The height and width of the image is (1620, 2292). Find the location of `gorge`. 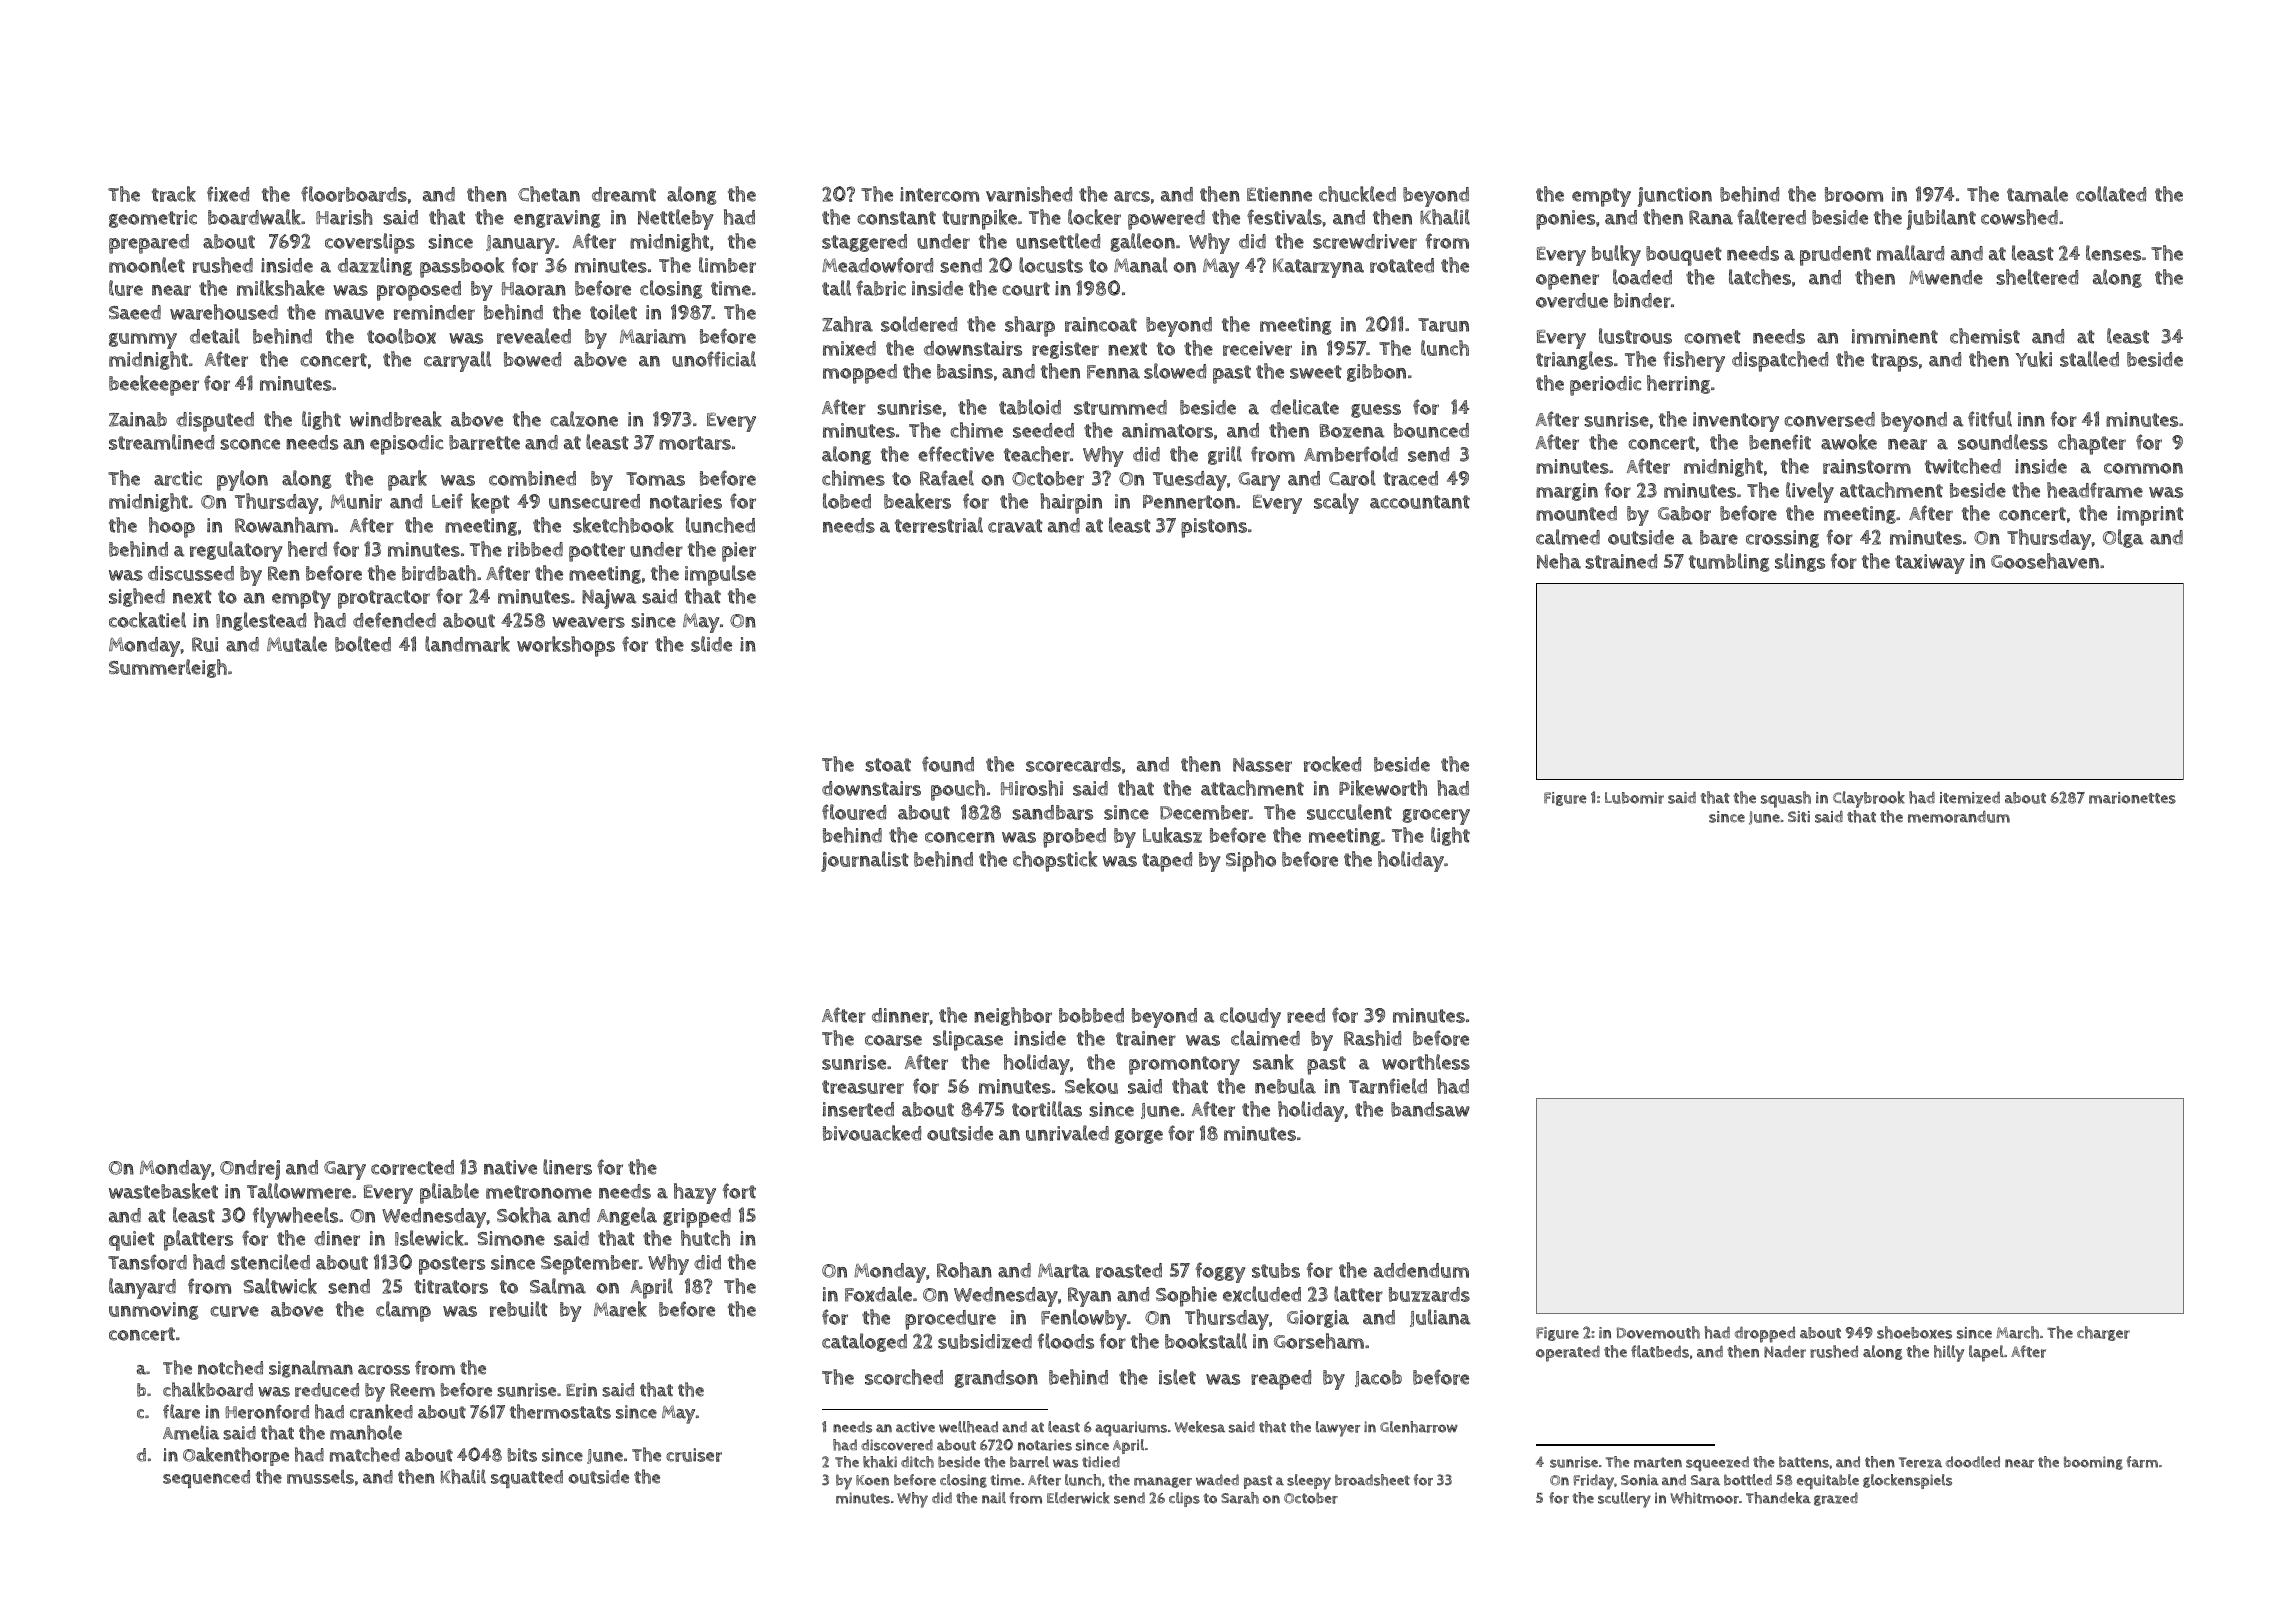

gorge is located at coordinates (1139, 1137).
